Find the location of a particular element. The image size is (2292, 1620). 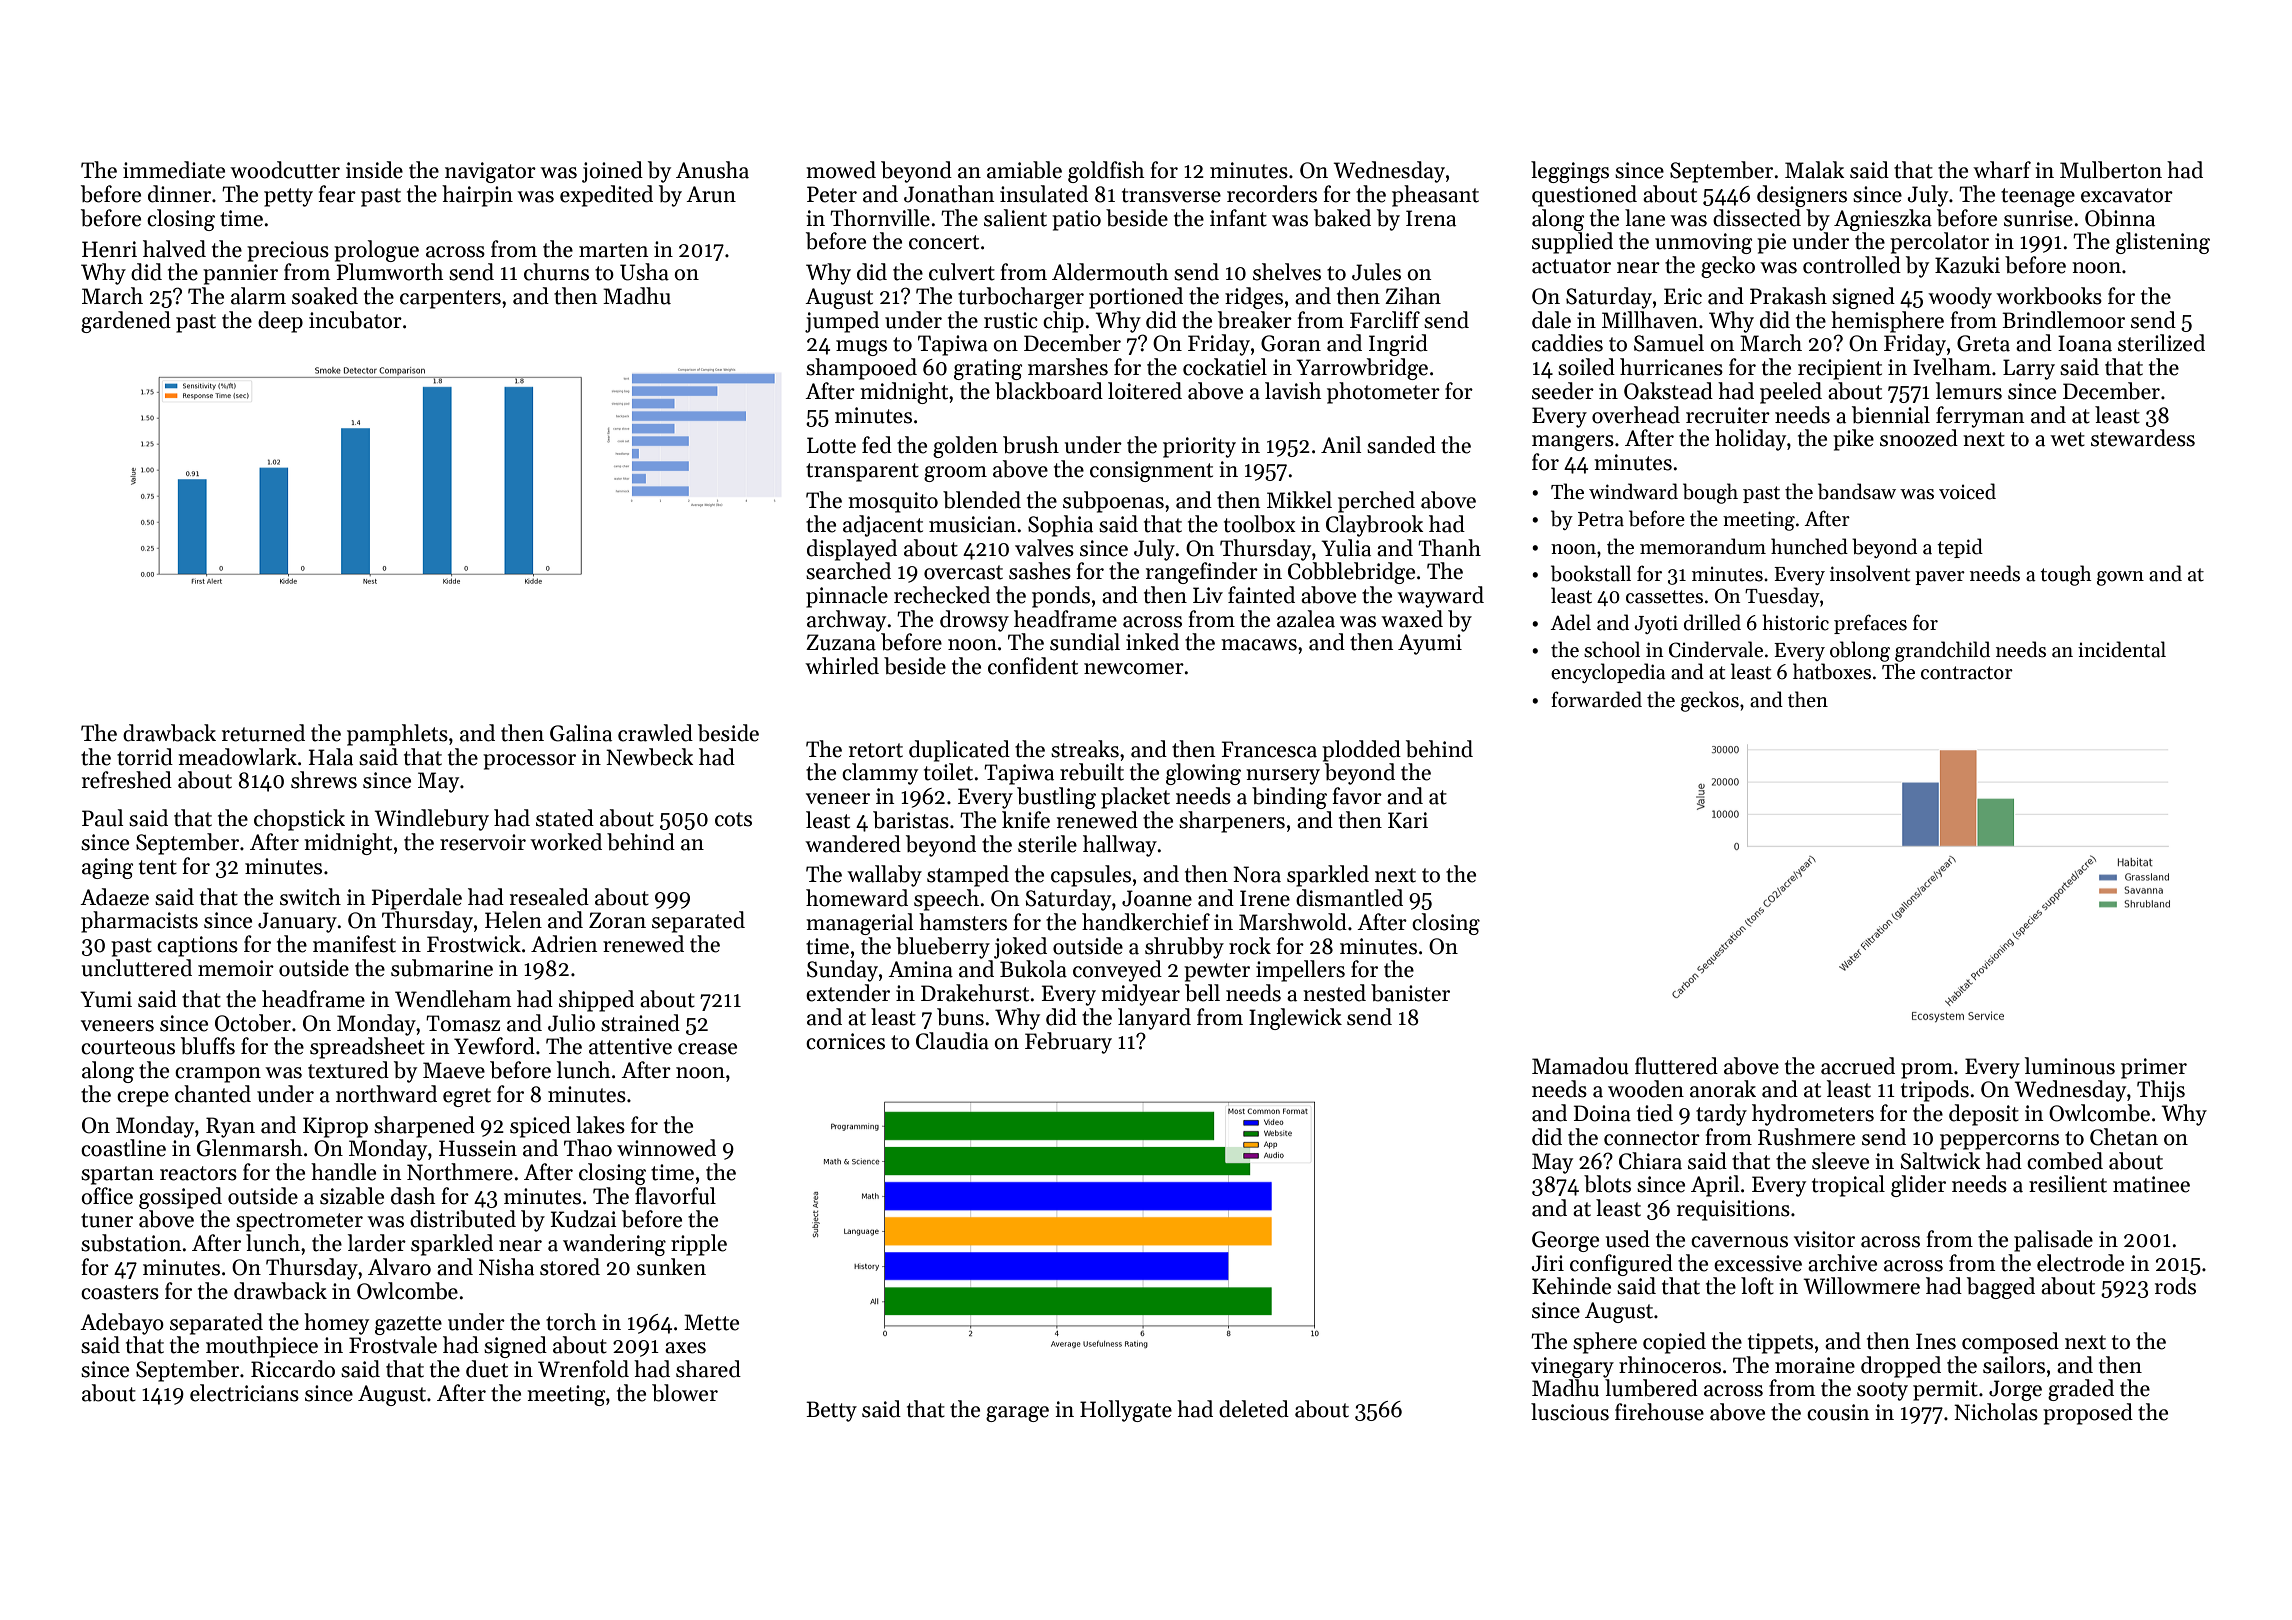

favor is located at coordinates (1357, 796).
